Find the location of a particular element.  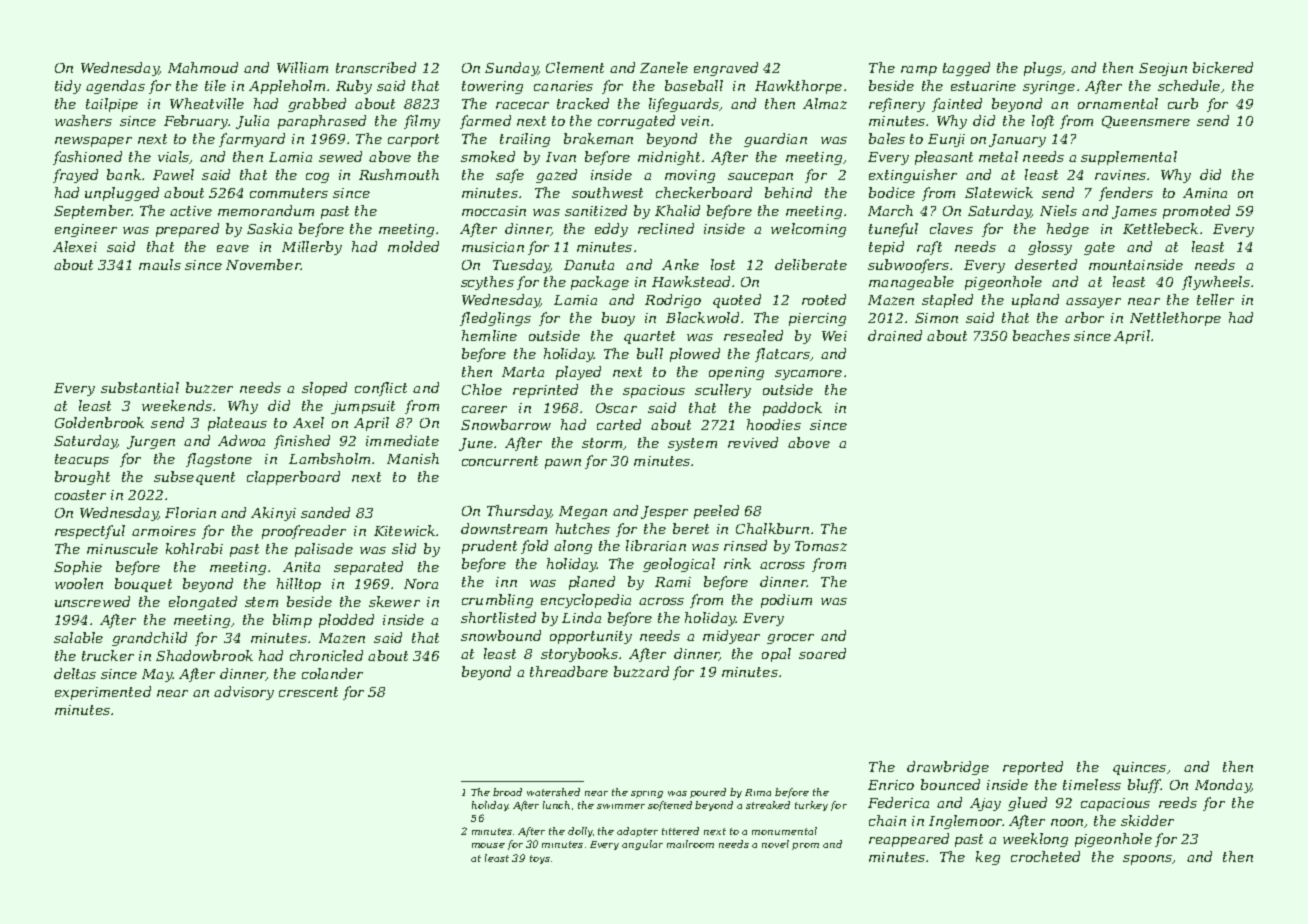

ramp is located at coordinates (919, 71).
